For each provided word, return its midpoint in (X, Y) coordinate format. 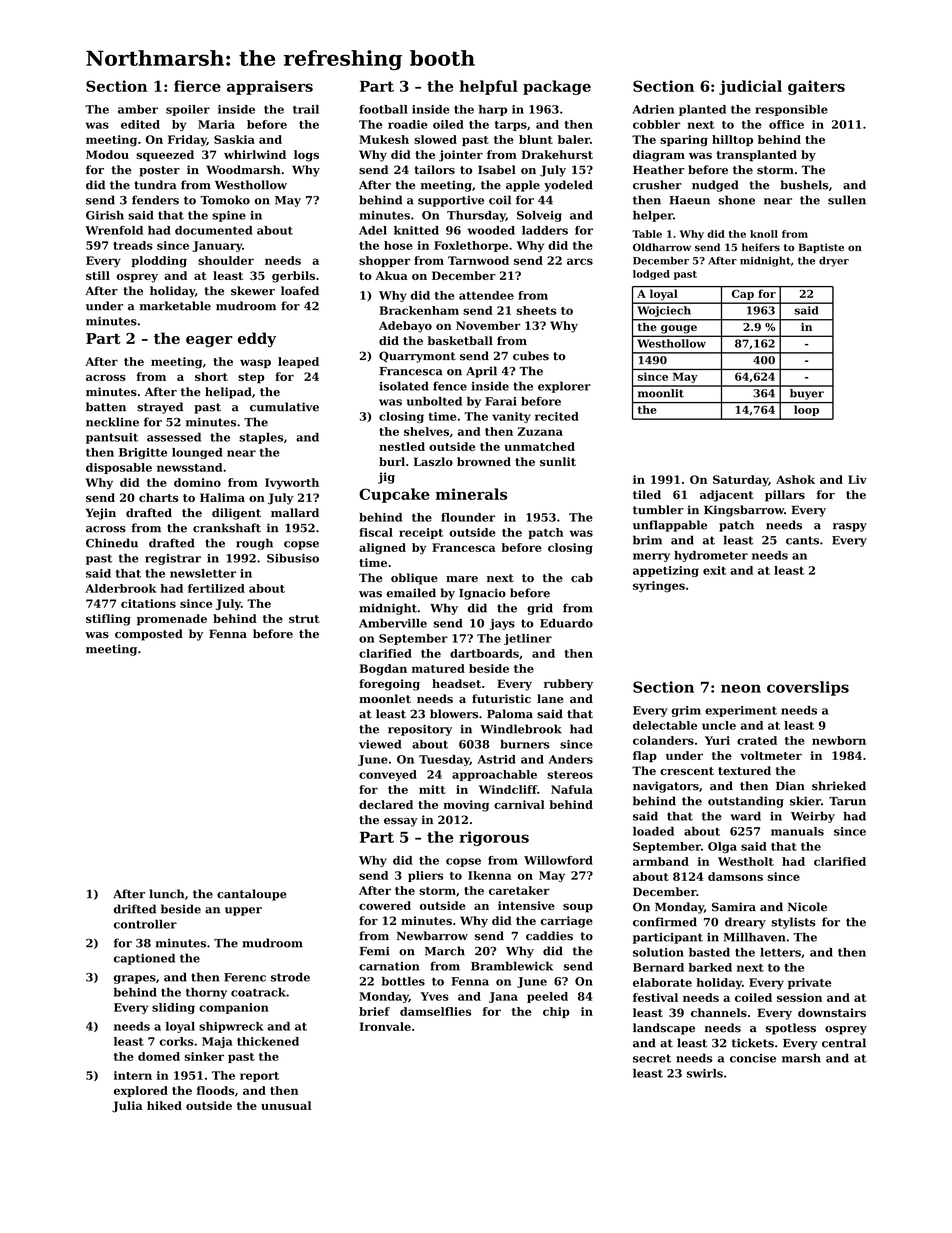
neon (741, 688)
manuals (797, 831)
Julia (127, 1107)
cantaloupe (252, 895)
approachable (494, 775)
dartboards (484, 653)
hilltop (732, 140)
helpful (488, 87)
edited (140, 124)
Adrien (653, 109)
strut (304, 619)
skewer (253, 291)
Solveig (539, 216)
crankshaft (227, 528)
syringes (659, 587)
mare (462, 579)
